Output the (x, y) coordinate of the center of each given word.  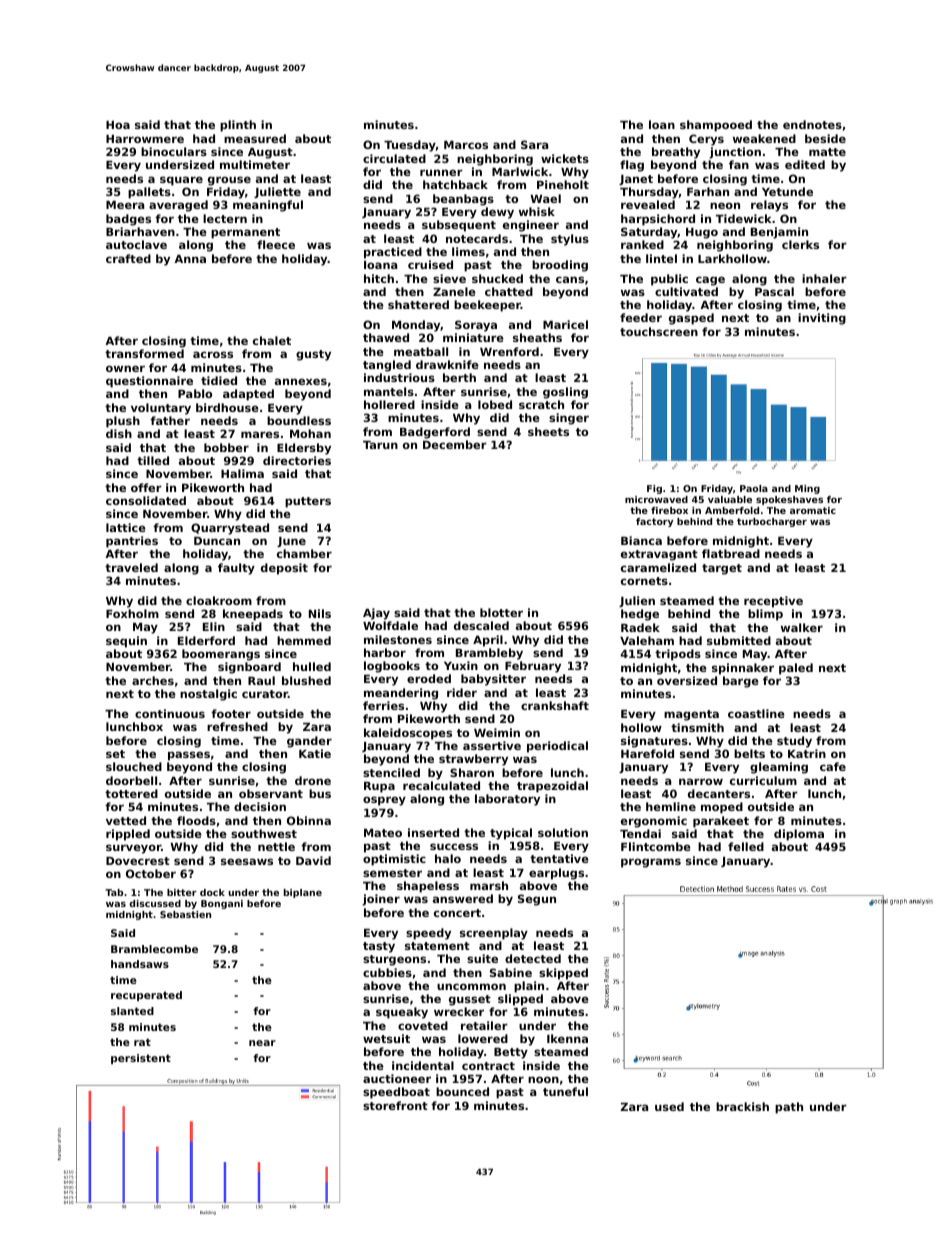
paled (796, 669)
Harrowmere (145, 139)
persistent (141, 1059)
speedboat (396, 1093)
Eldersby (304, 449)
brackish (742, 1106)
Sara (534, 144)
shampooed (716, 126)
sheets (548, 431)
